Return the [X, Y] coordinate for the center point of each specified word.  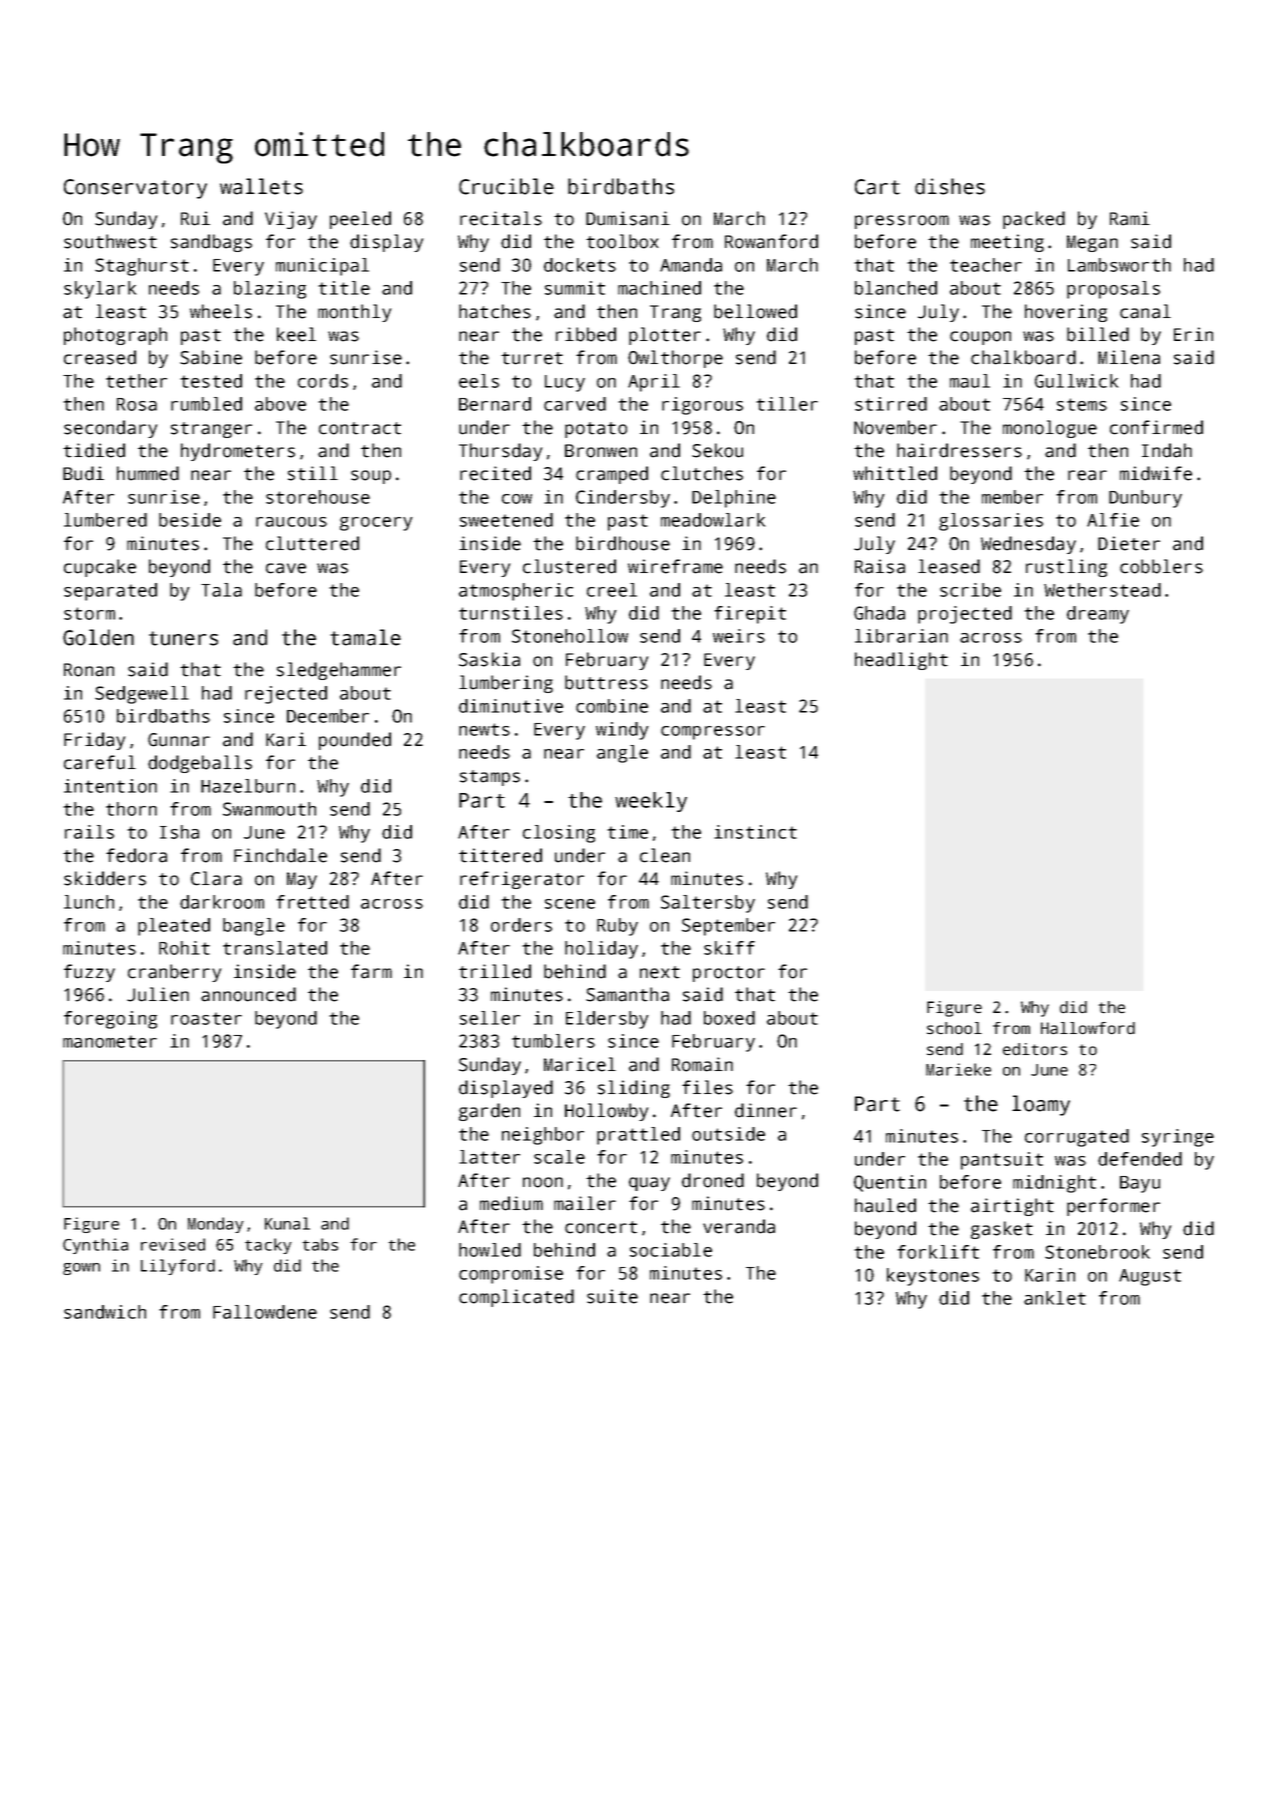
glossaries [991, 522]
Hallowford [1088, 1028]
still [313, 473]
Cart [877, 187]
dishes [950, 186]
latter [489, 1157]
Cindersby [623, 499]
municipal [322, 267]
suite [612, 1296]
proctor [729, 974]
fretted [312, 902]
